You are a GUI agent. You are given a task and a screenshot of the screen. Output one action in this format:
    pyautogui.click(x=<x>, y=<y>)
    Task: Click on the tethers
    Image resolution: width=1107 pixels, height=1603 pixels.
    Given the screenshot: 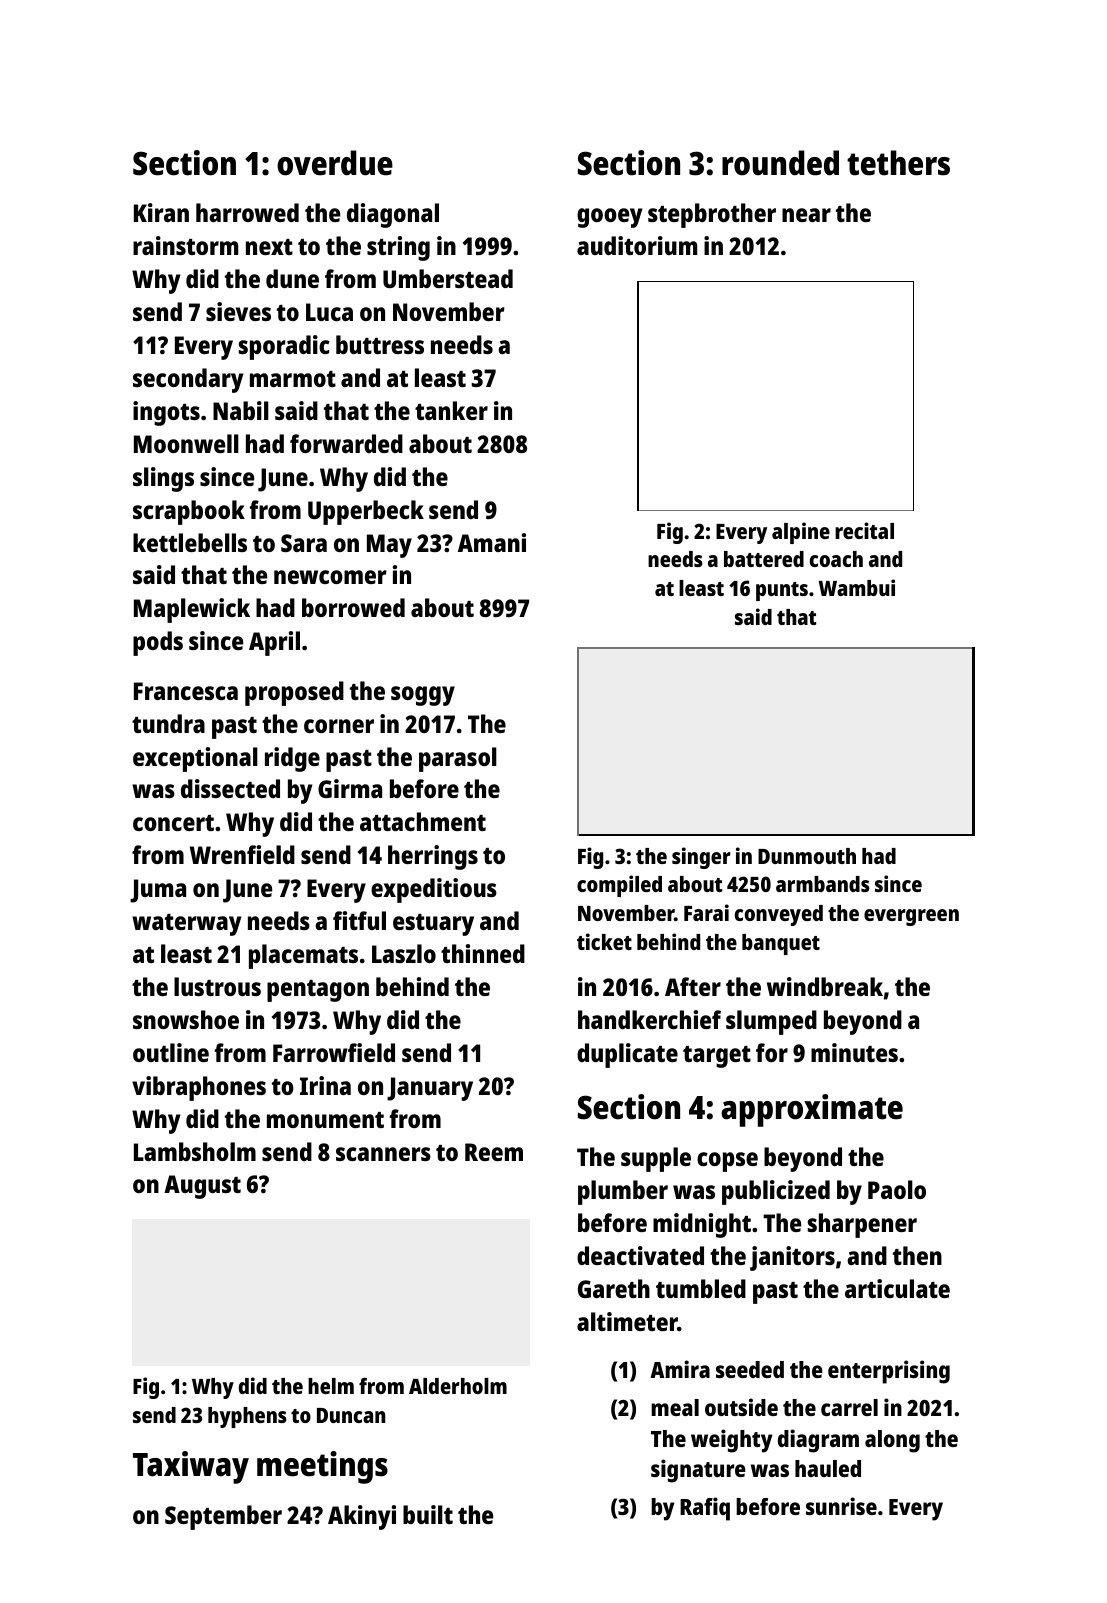 What is the action you would take?
    pyautogui.click(x=898, y=163)
